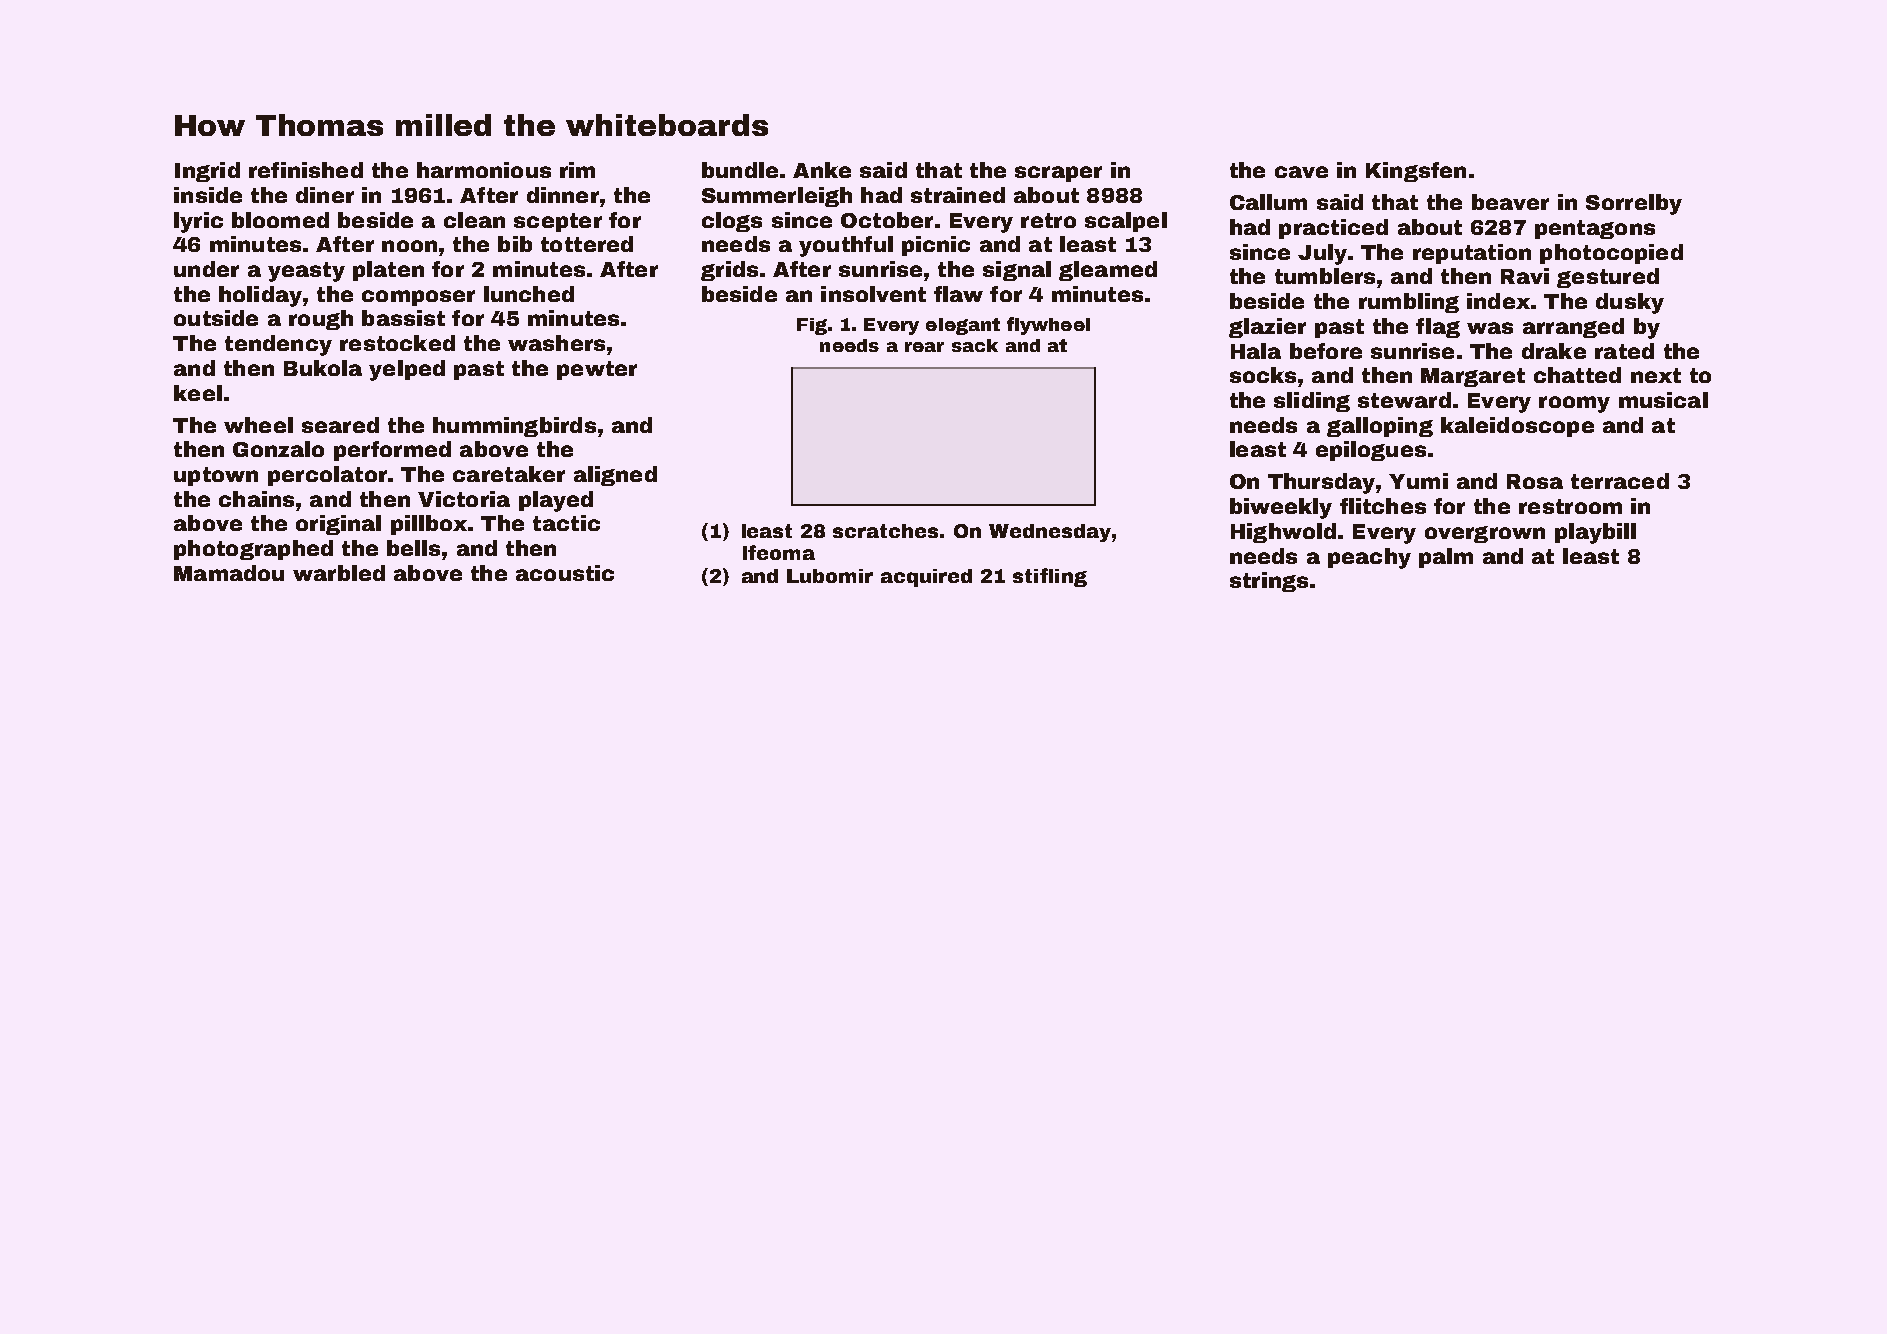 The width and height of the screenshot is (1887, 1334). I want to click on Wednesday, so click(1050, 533).
